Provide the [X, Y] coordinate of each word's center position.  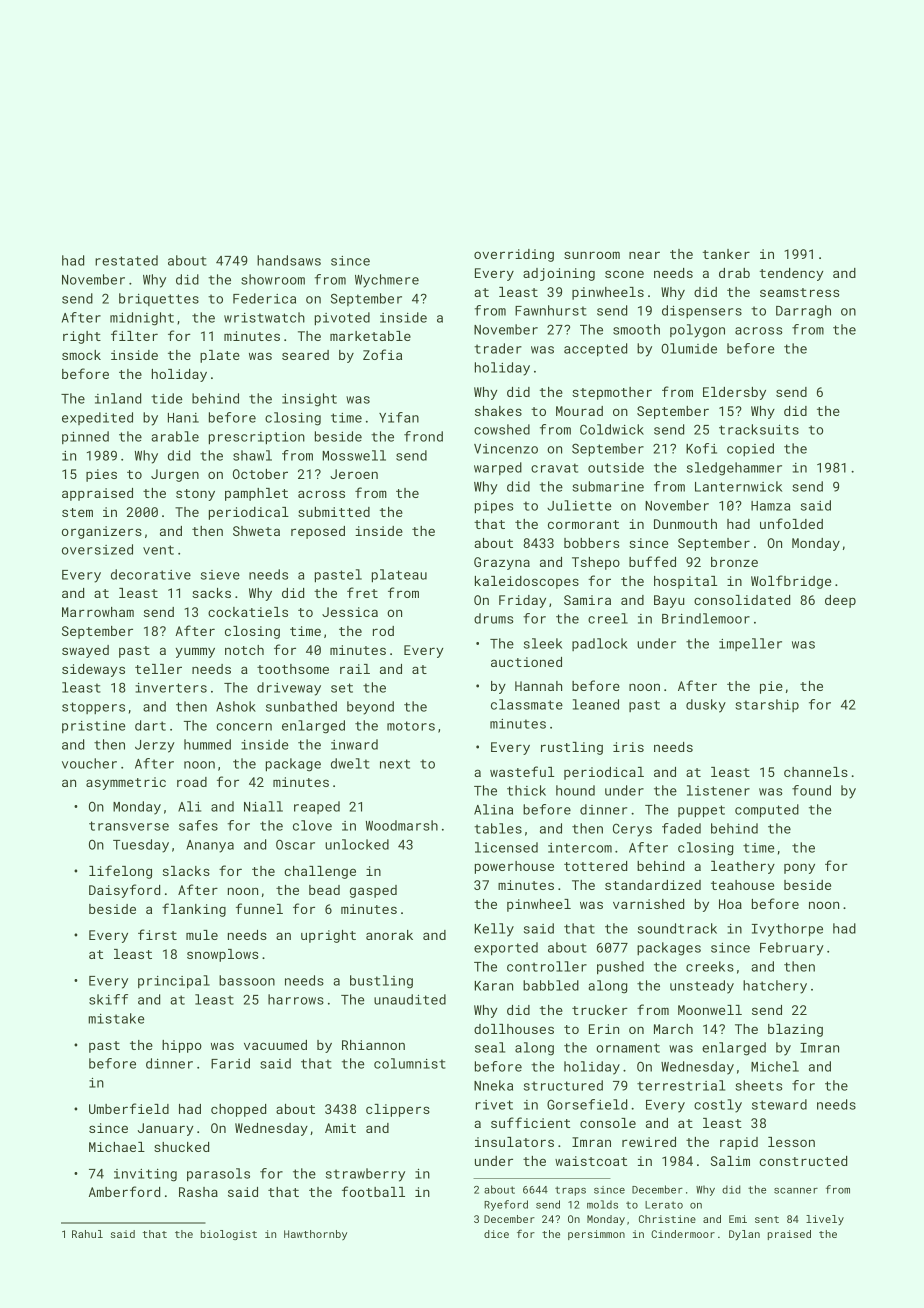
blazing [795, 1030]
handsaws [289, 260]
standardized [653, 885]
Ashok [236, 706]
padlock [600, 644]
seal [490, 1047]
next [395, 764]
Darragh [803, 312]
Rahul [87, 1234]
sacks [211, 593]
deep [840, 601]
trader [498, 348]
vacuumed [275, 1045]
